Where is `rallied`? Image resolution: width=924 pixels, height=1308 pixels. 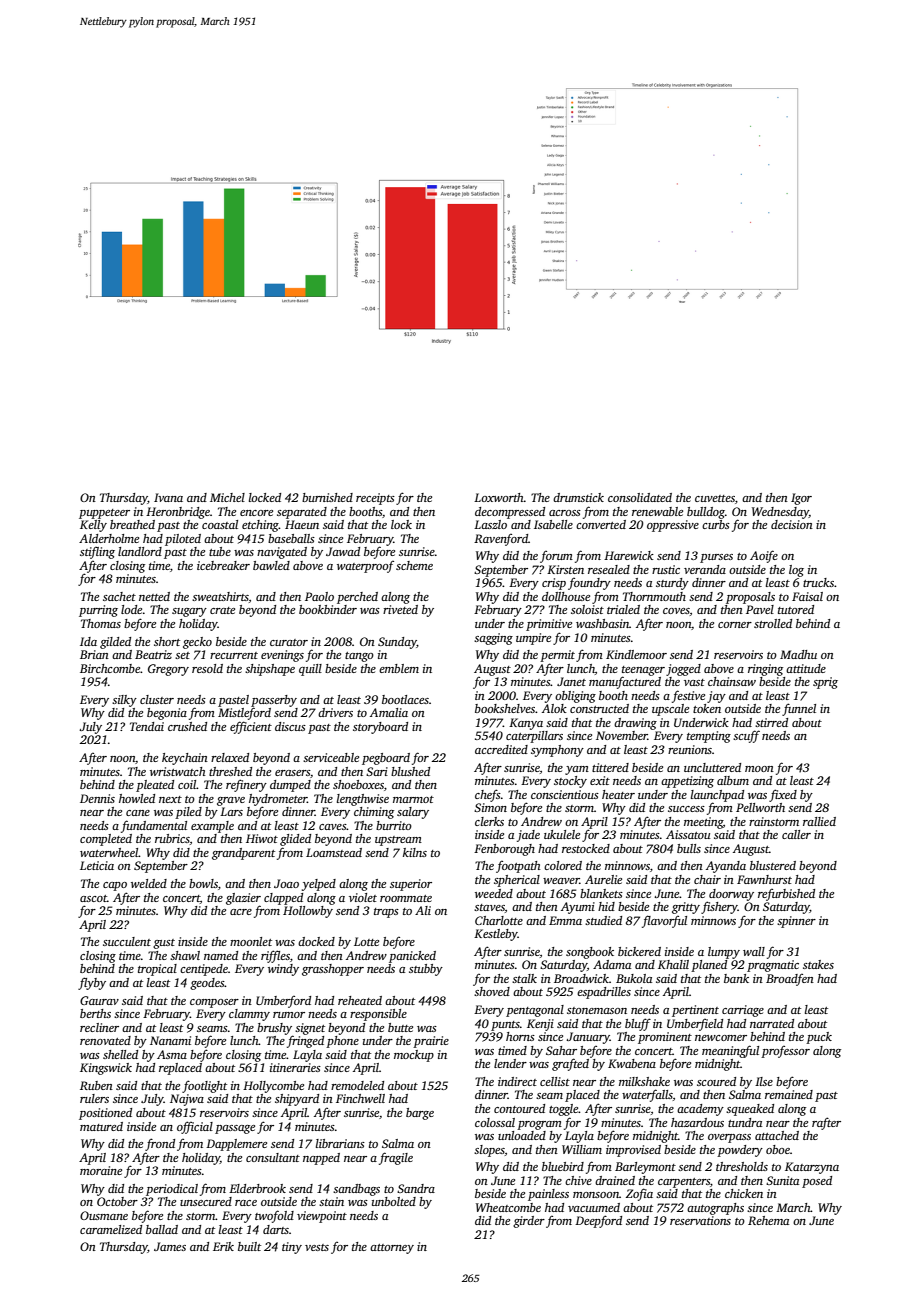 rallied is located at coordinates (819, 821).
